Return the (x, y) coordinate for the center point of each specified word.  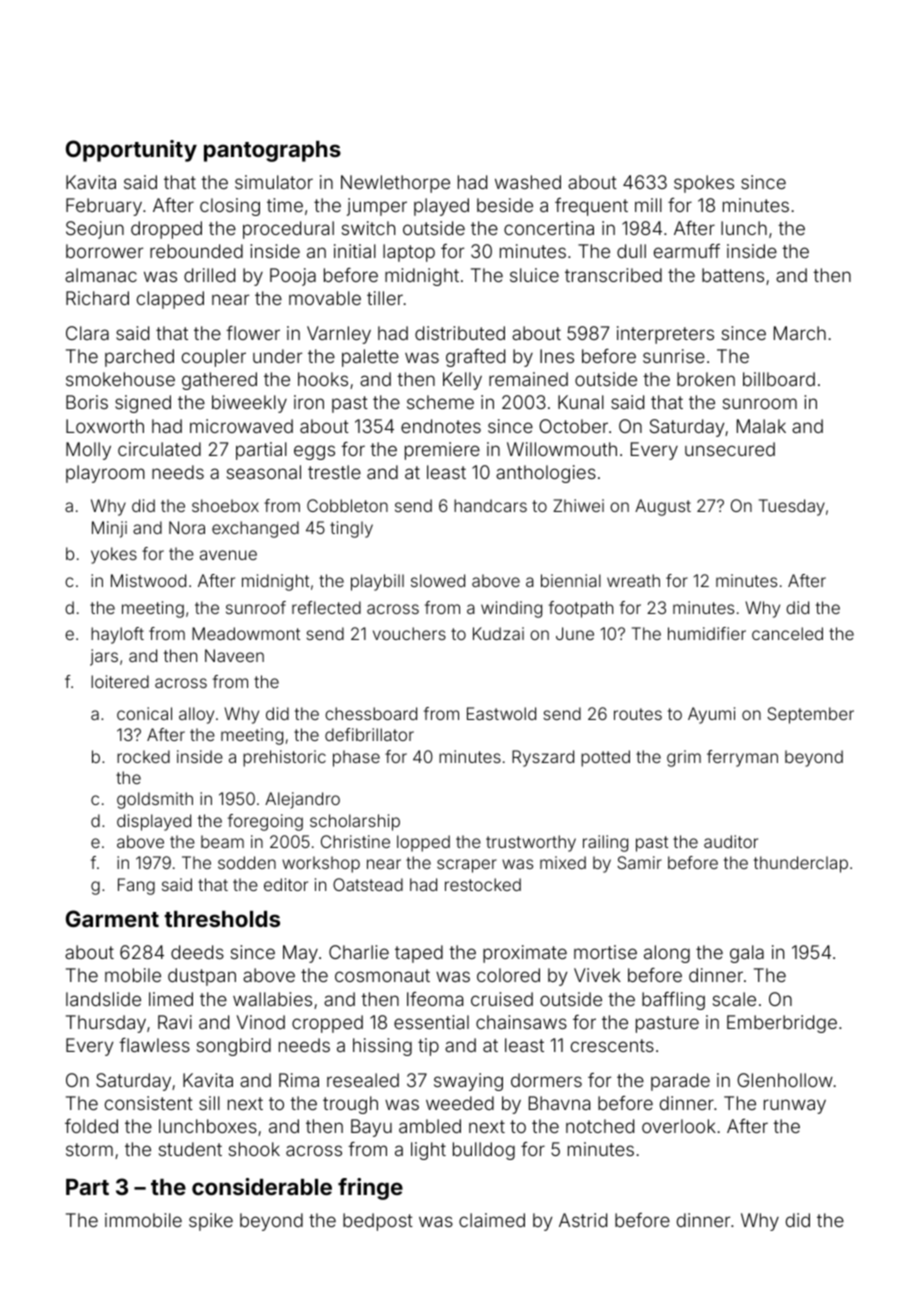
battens (733, 275)
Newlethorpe (395, 184)
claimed (492, 1220)
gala (747, 954)
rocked (143, 756)
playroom (105, 474)
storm (89, 1149)
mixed (563, 862)
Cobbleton (347, 505)
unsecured (730, 449)
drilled (209, 275)
